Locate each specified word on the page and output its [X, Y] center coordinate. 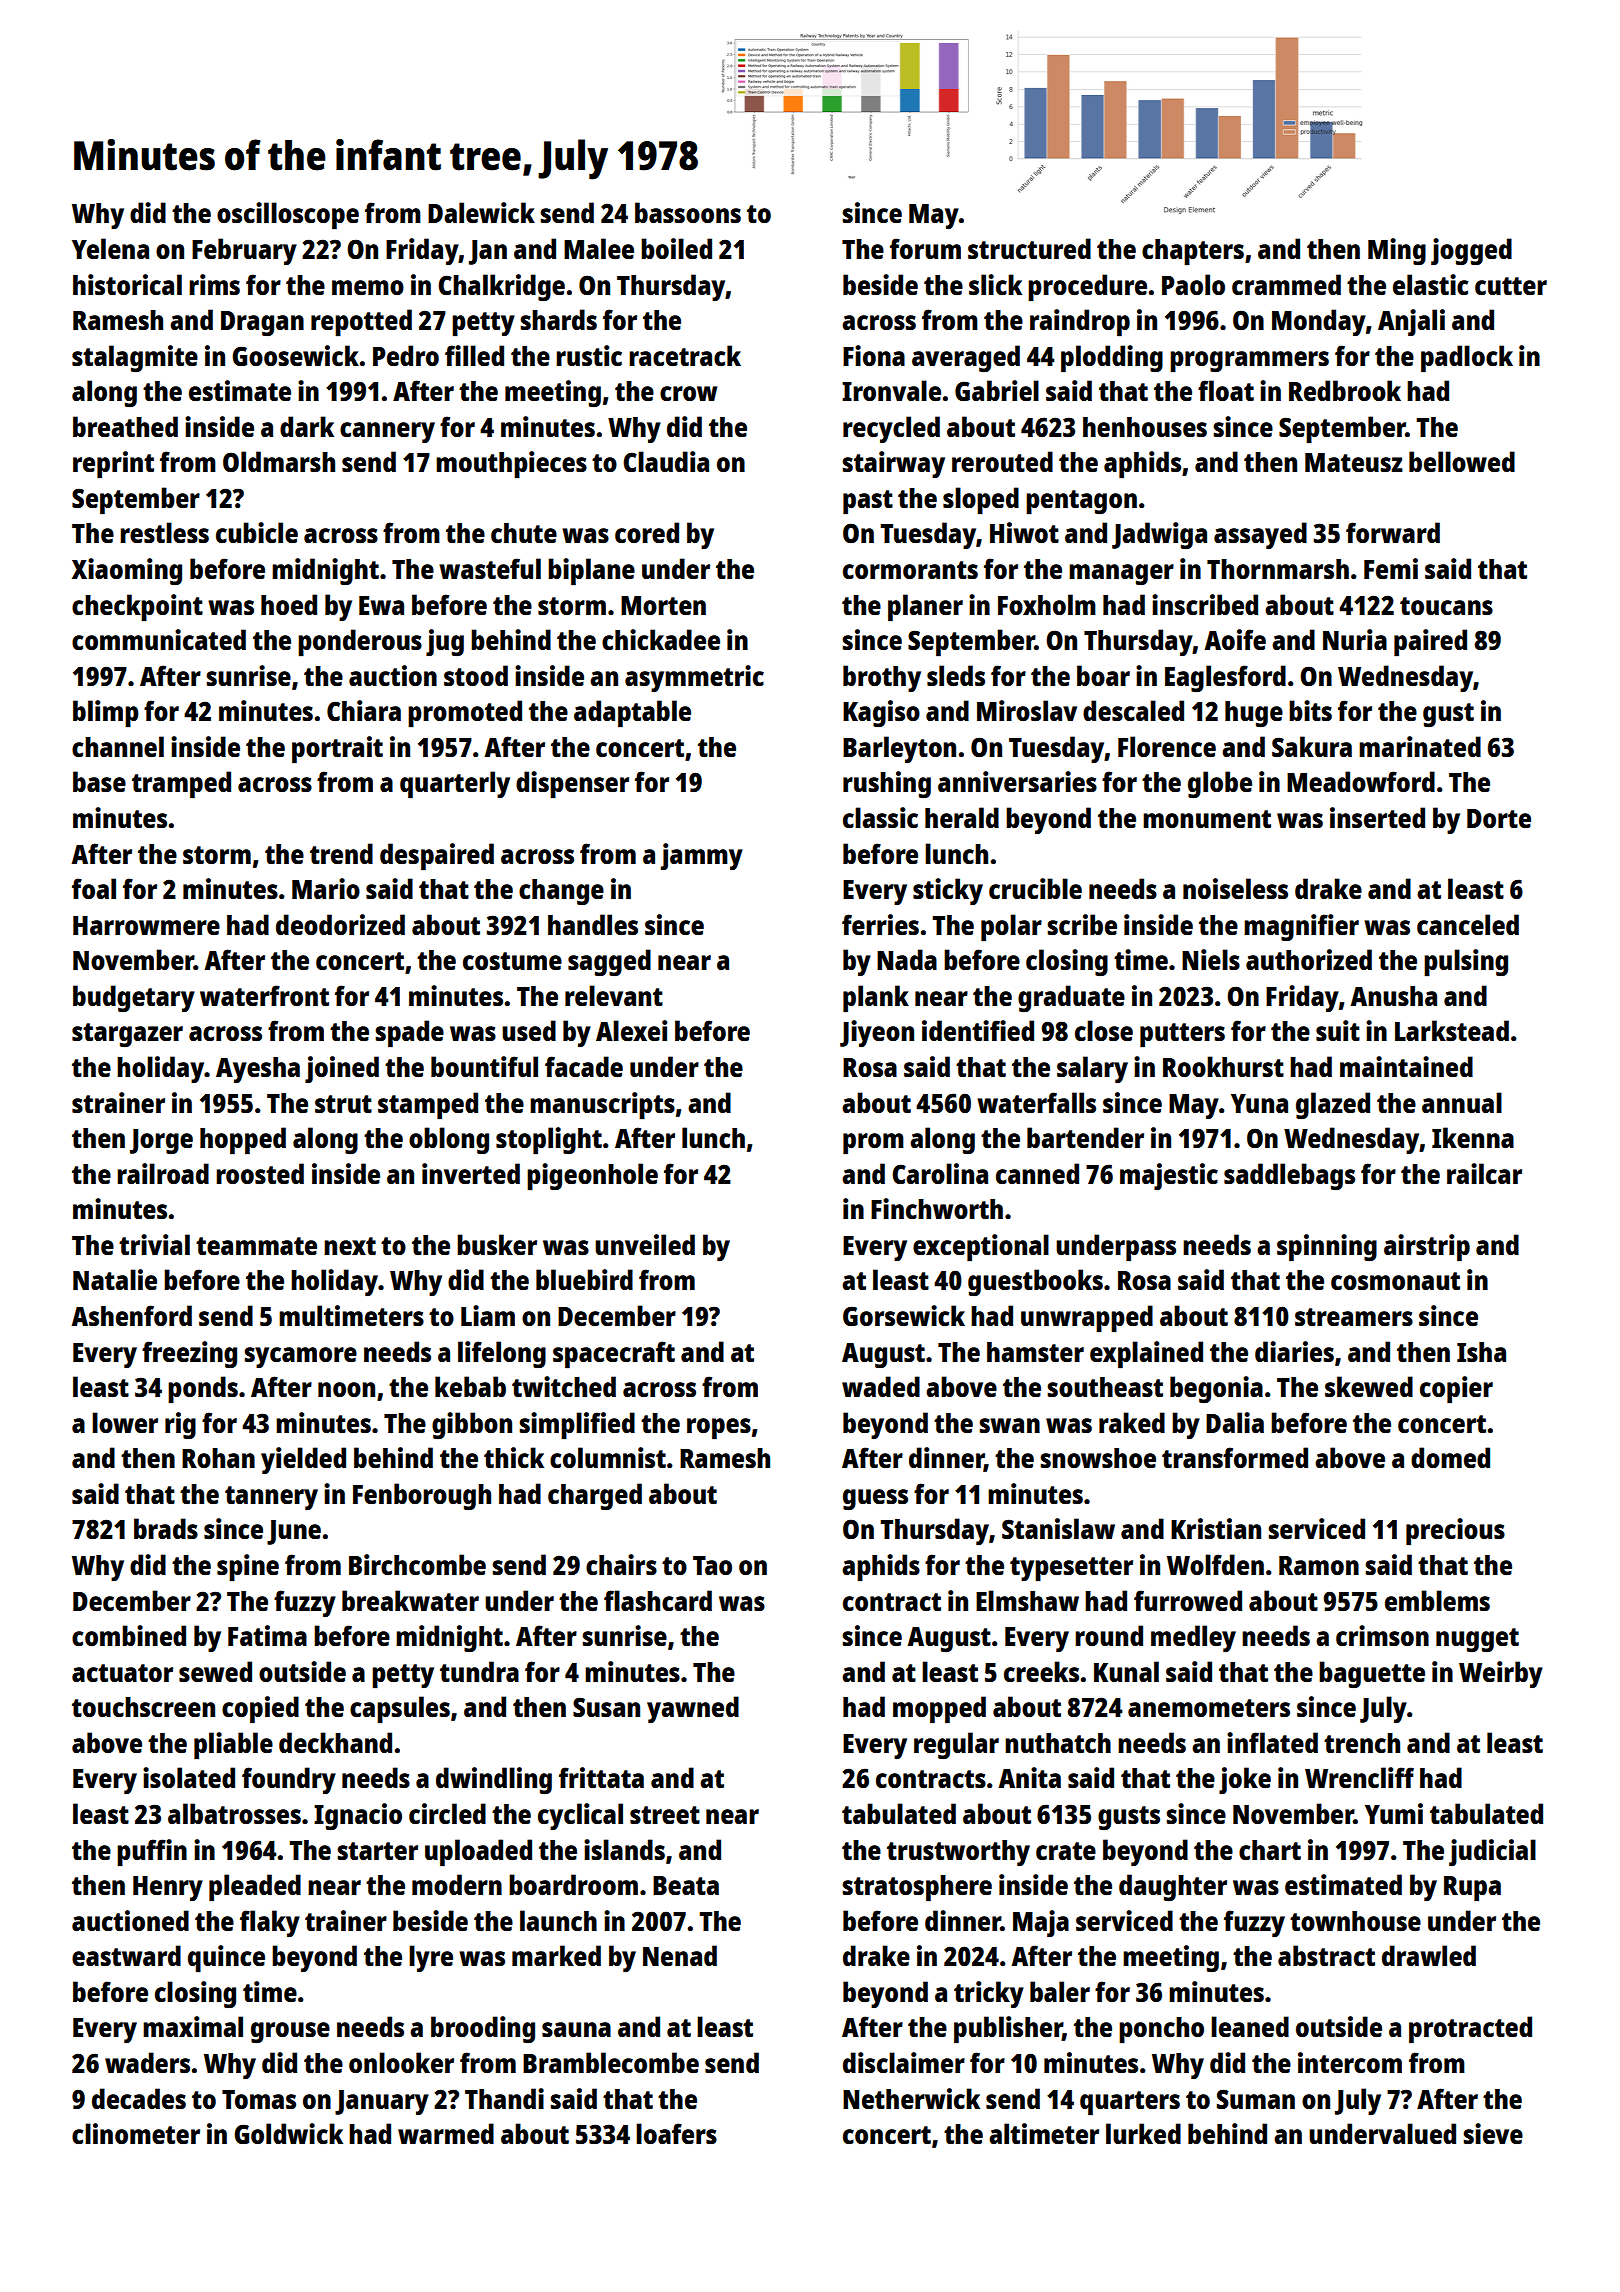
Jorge [161, 1141]
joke [1245, 1780]
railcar [1484, 1173]
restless [164, 532]
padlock [1467, 359]
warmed [446, 2133]
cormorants [910, 570]
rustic [589, 355]
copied [260, 1710]
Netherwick [911, 2098]
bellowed [1462, 461]
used [529, 1030]
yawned [693, 1709]
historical [127, 284]
